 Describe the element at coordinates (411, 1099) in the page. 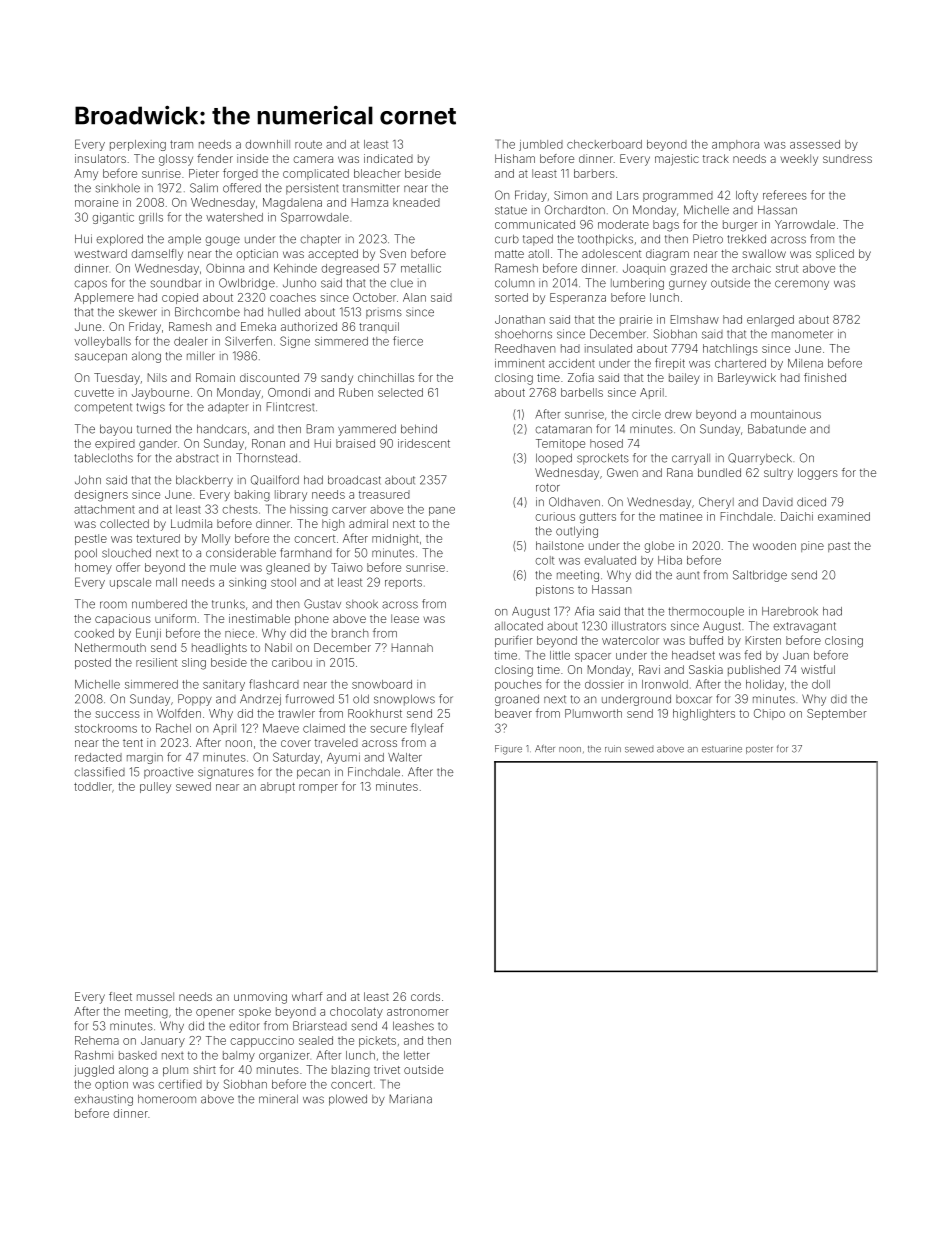

I see `Mariana` at that location.
